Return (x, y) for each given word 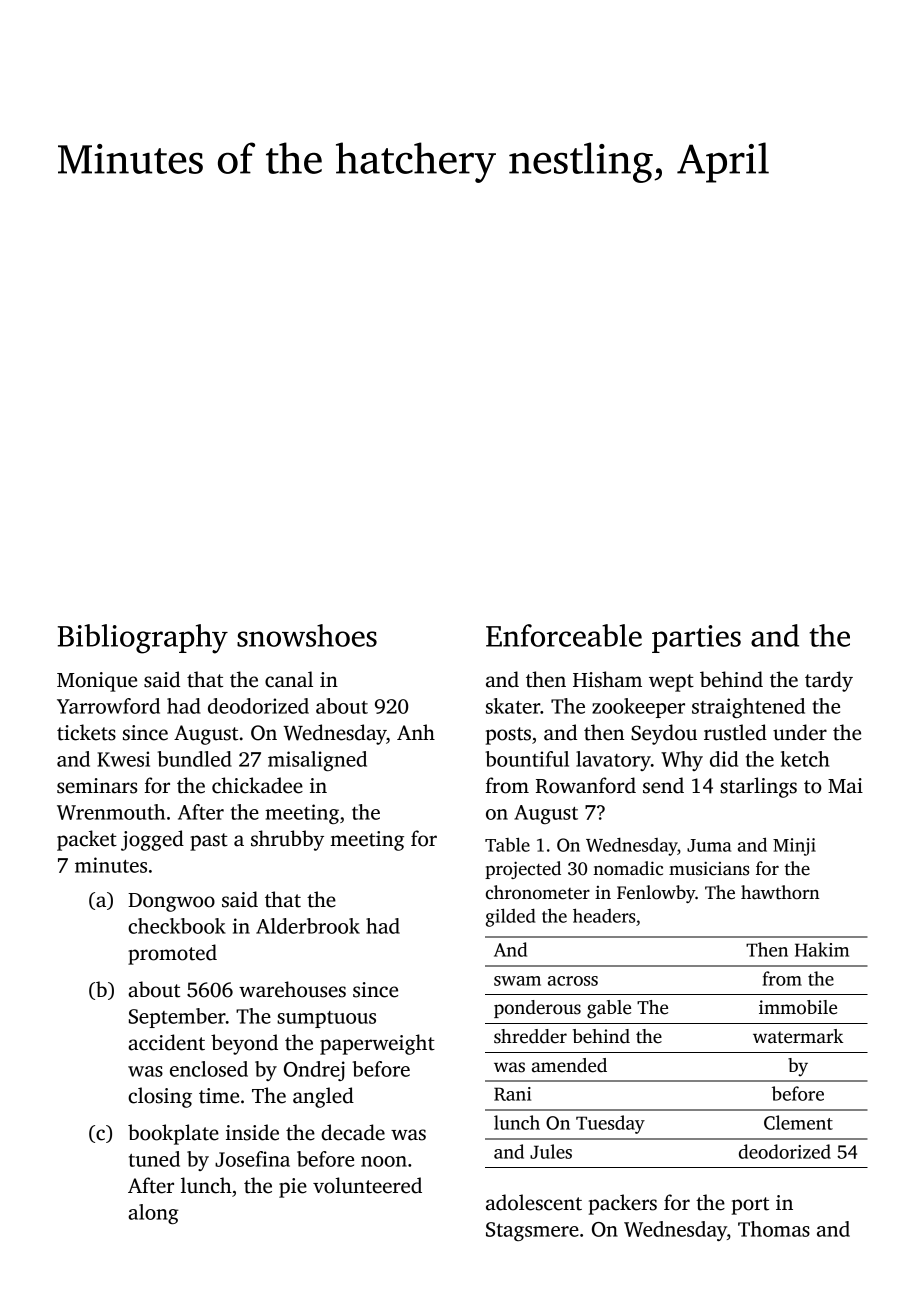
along (153, 1214)
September (177, 1018)
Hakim (822, 949)
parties (696, 639)
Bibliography (143, 639)
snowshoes (307, 635)
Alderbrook (308, 926)
